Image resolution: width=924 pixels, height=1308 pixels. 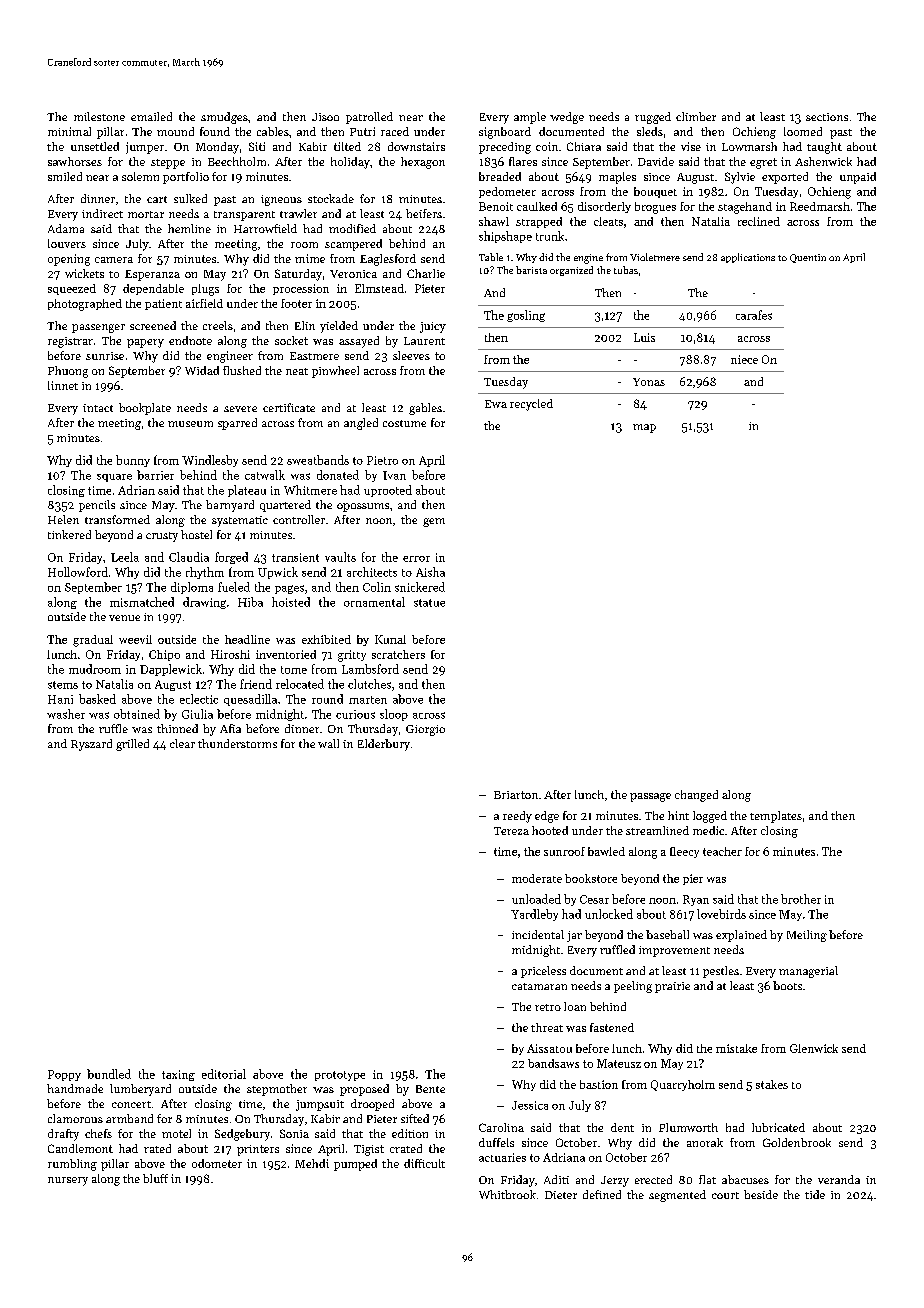 I want to click on changed, so click(x=696, y=796).
